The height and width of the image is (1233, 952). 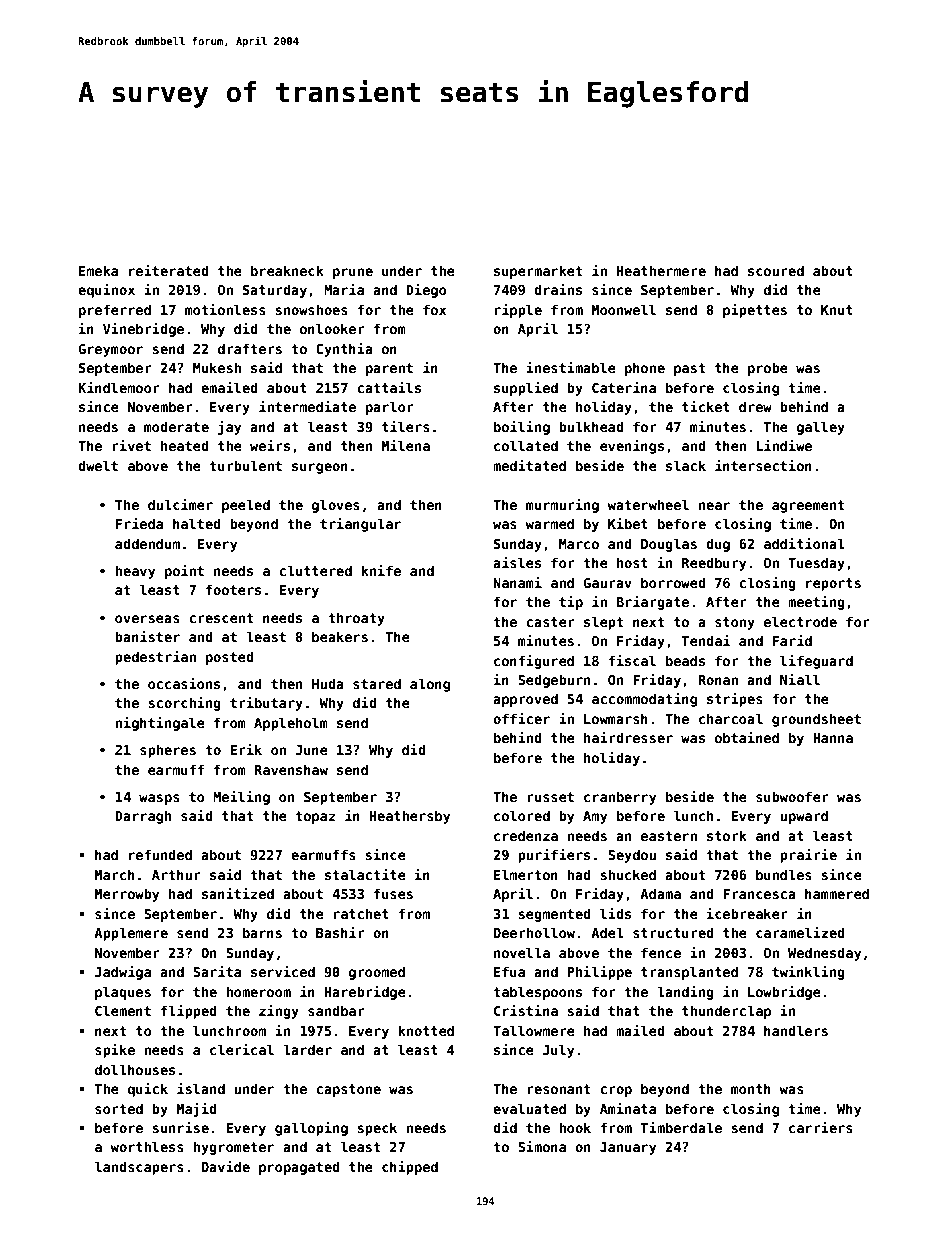 I want to click on eastern, so click(x=669, y=836).
